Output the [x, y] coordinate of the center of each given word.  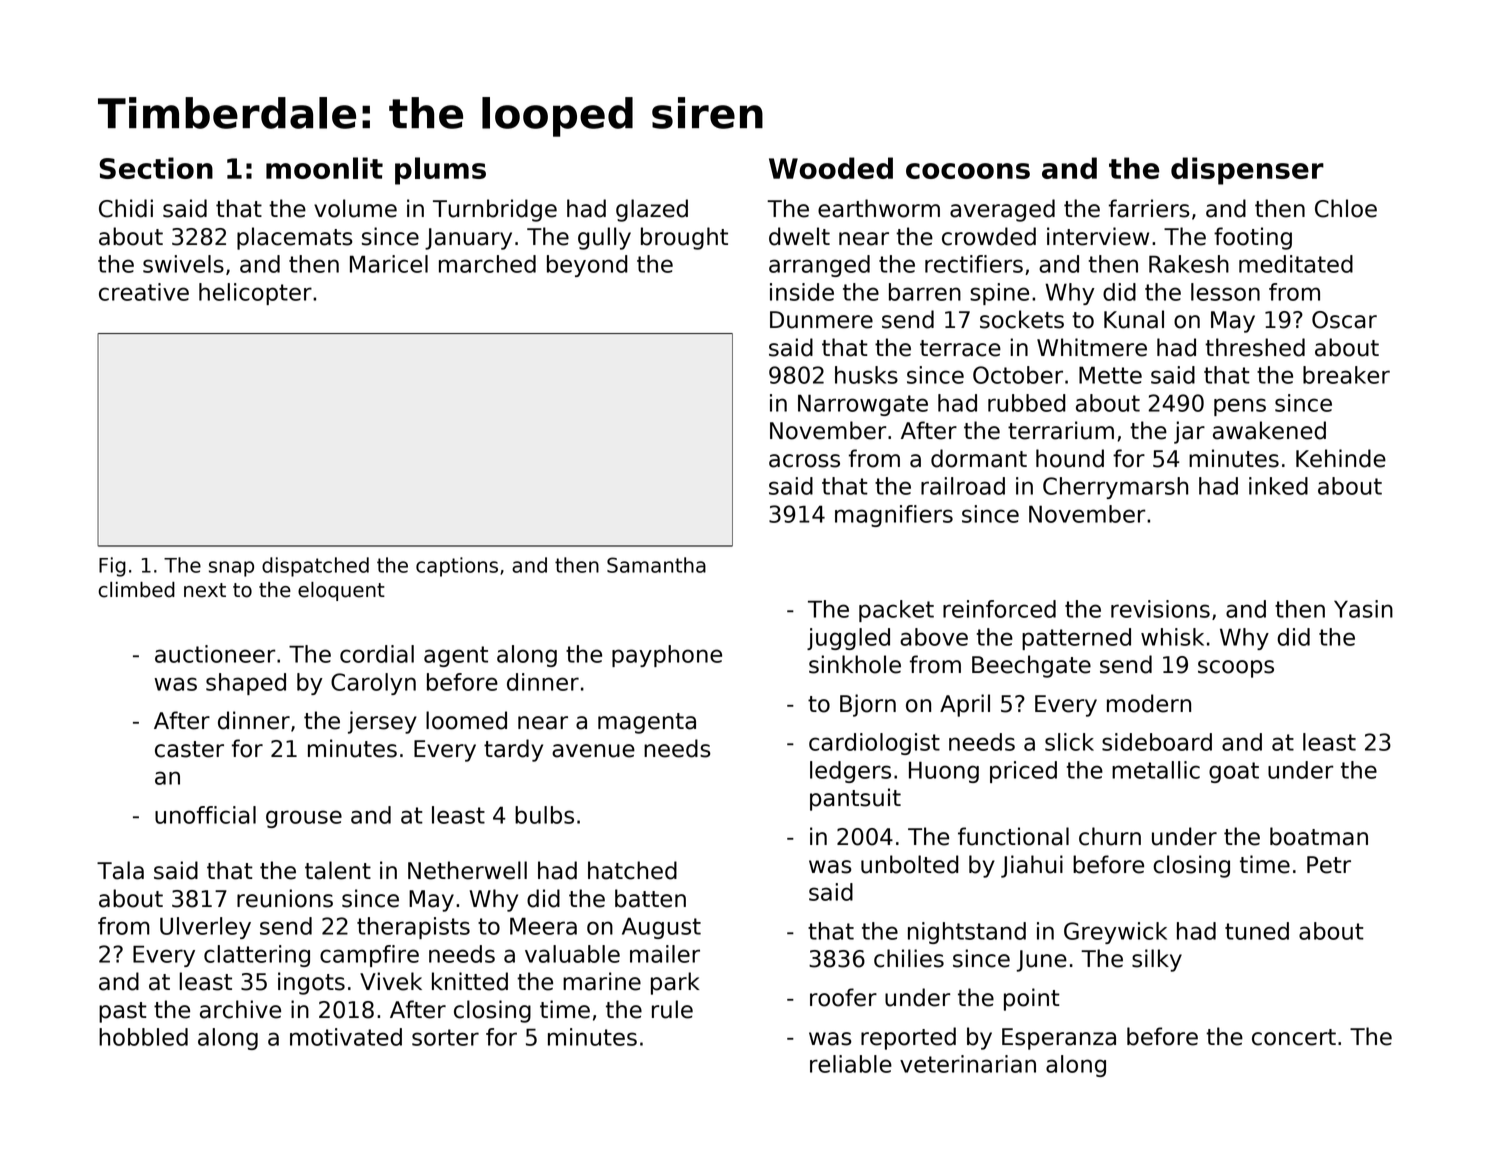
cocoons [968, 171]
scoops [1236, 669]
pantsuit [855, 799]
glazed [652, 210]
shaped [246, 684]
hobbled [143, 1037]
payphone [667, 656]
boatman [1319, 836]
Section [156, 168]
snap [231, 569]
